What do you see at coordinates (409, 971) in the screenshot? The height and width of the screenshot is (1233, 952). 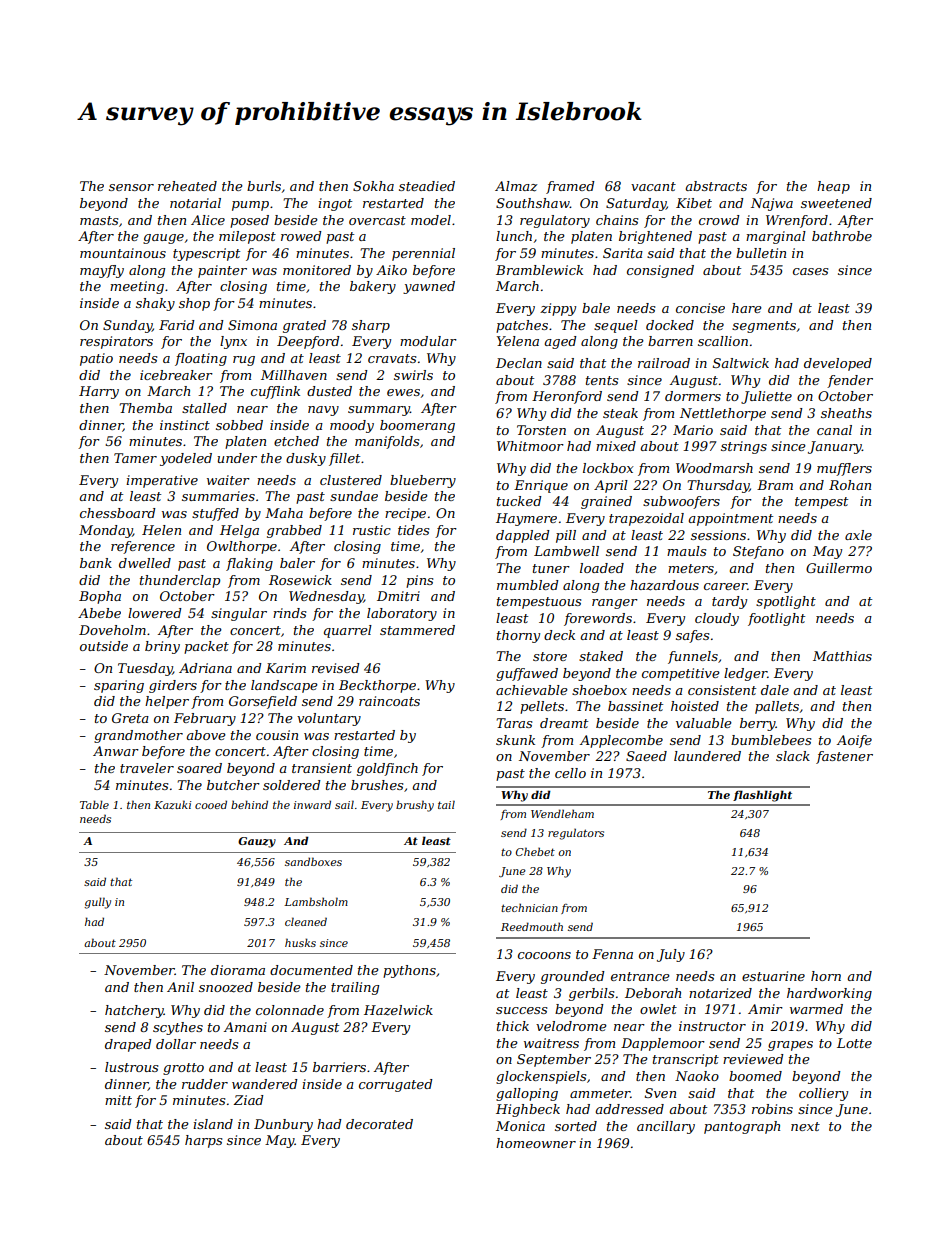 I see `pythons` at bounding box center [409, 971].
